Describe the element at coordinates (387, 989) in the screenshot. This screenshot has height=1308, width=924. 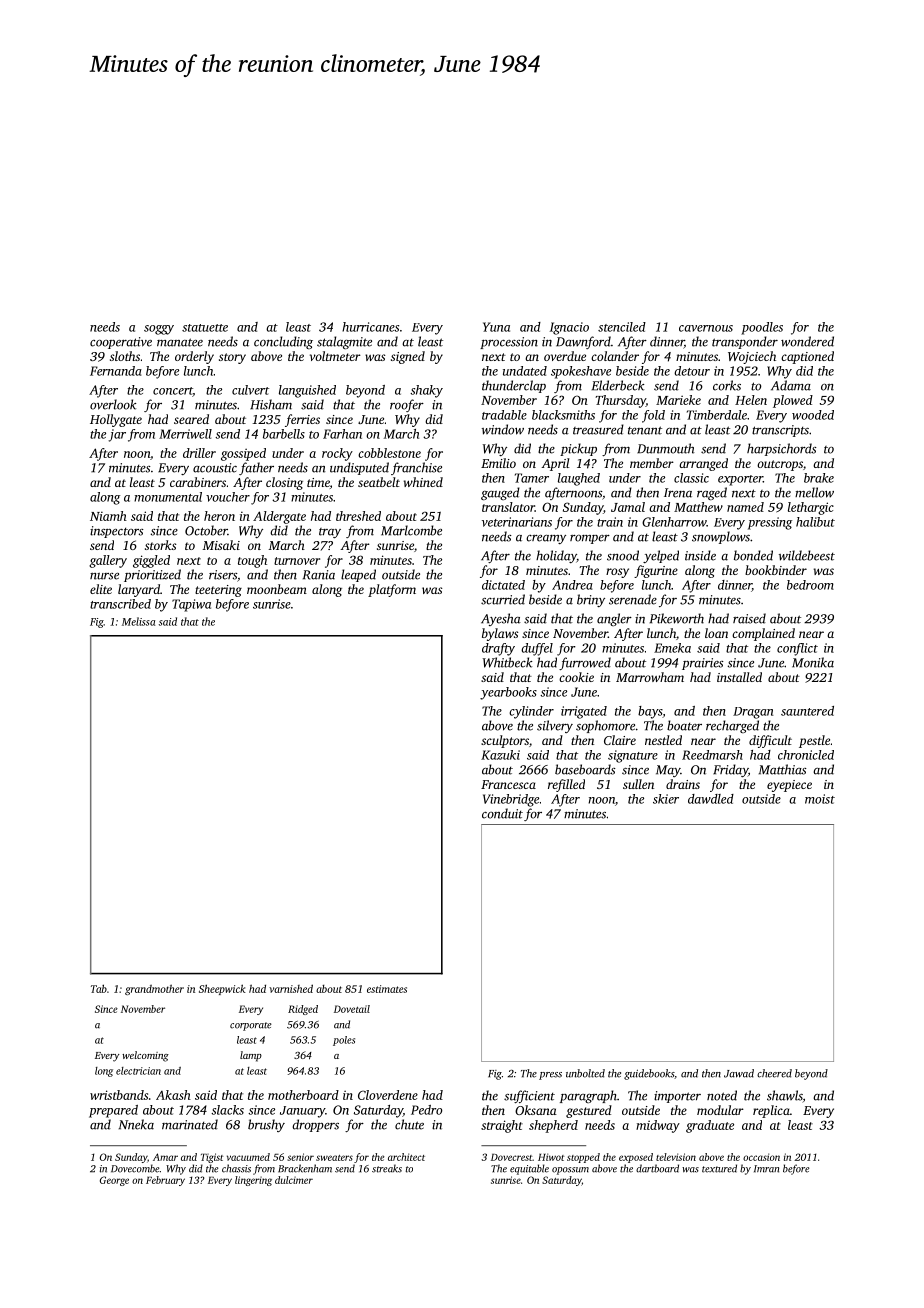
I see `estimates` at that location.
